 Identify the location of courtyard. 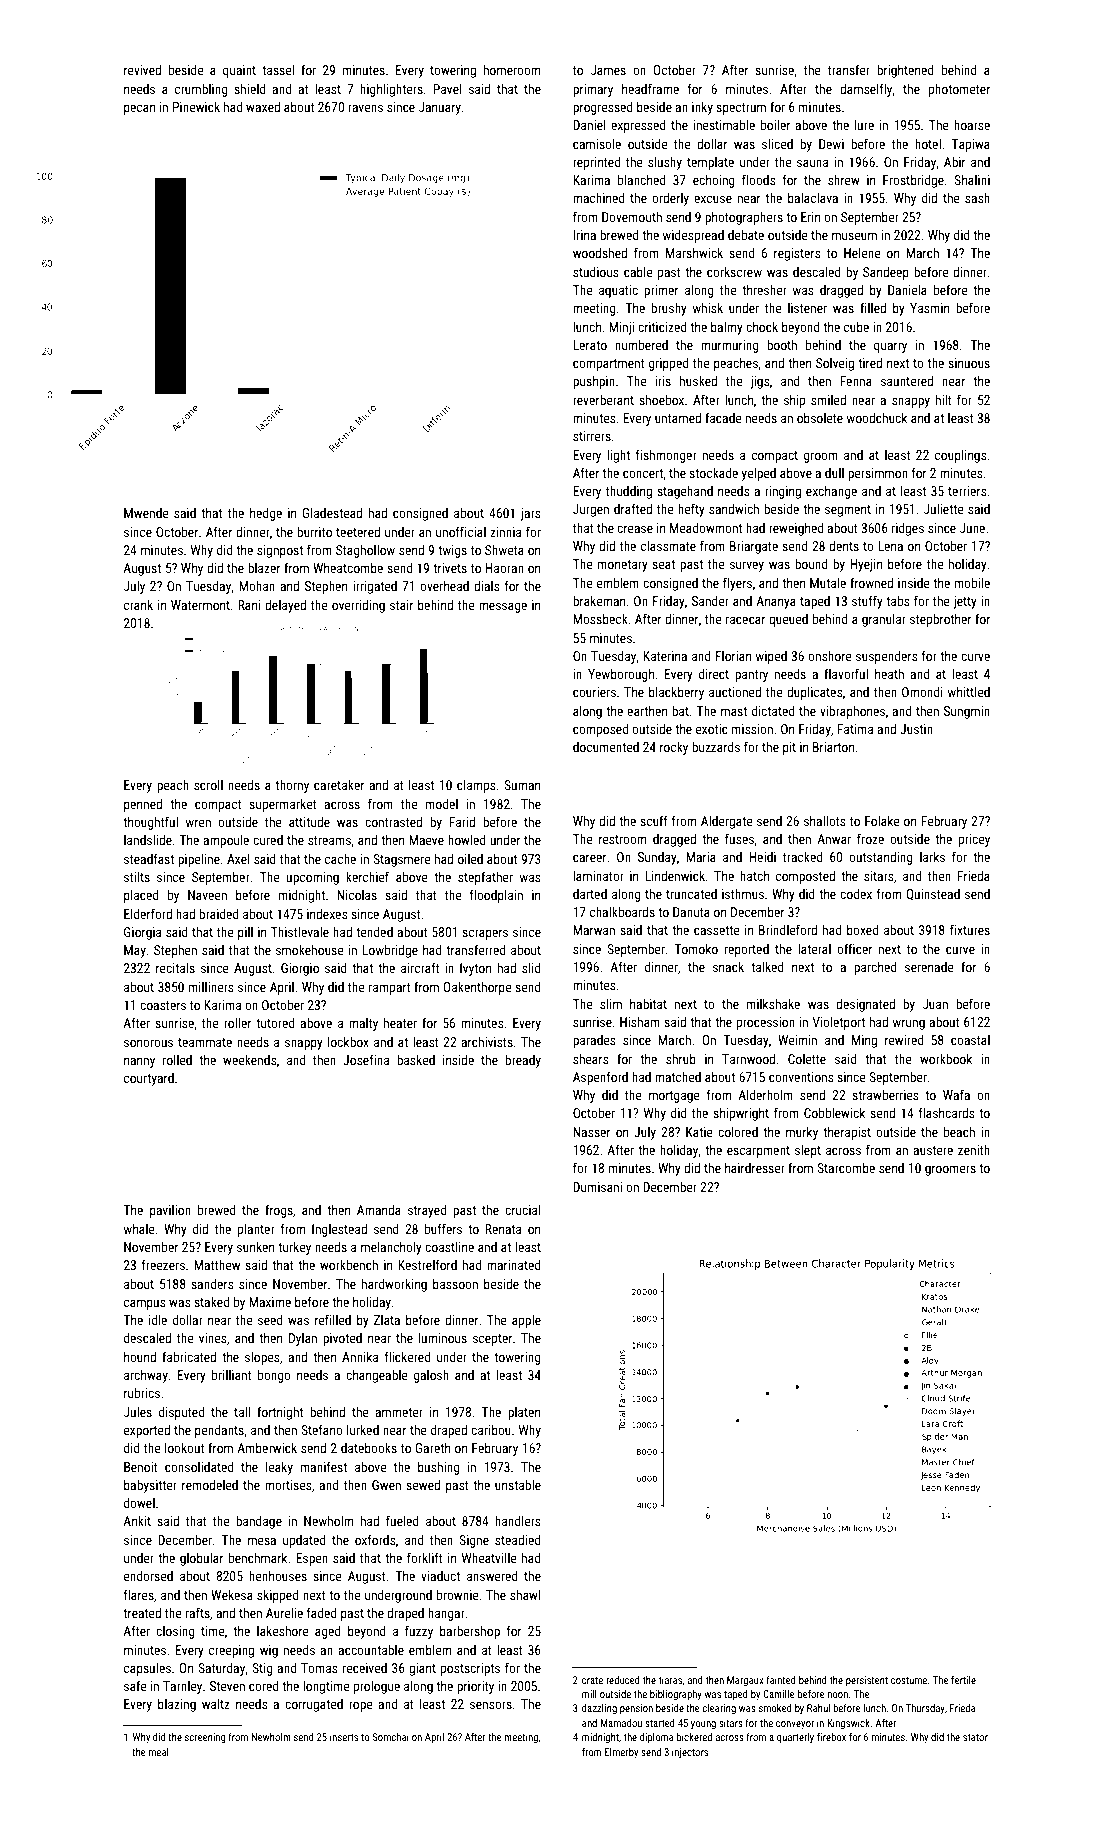
(149, 1079).
